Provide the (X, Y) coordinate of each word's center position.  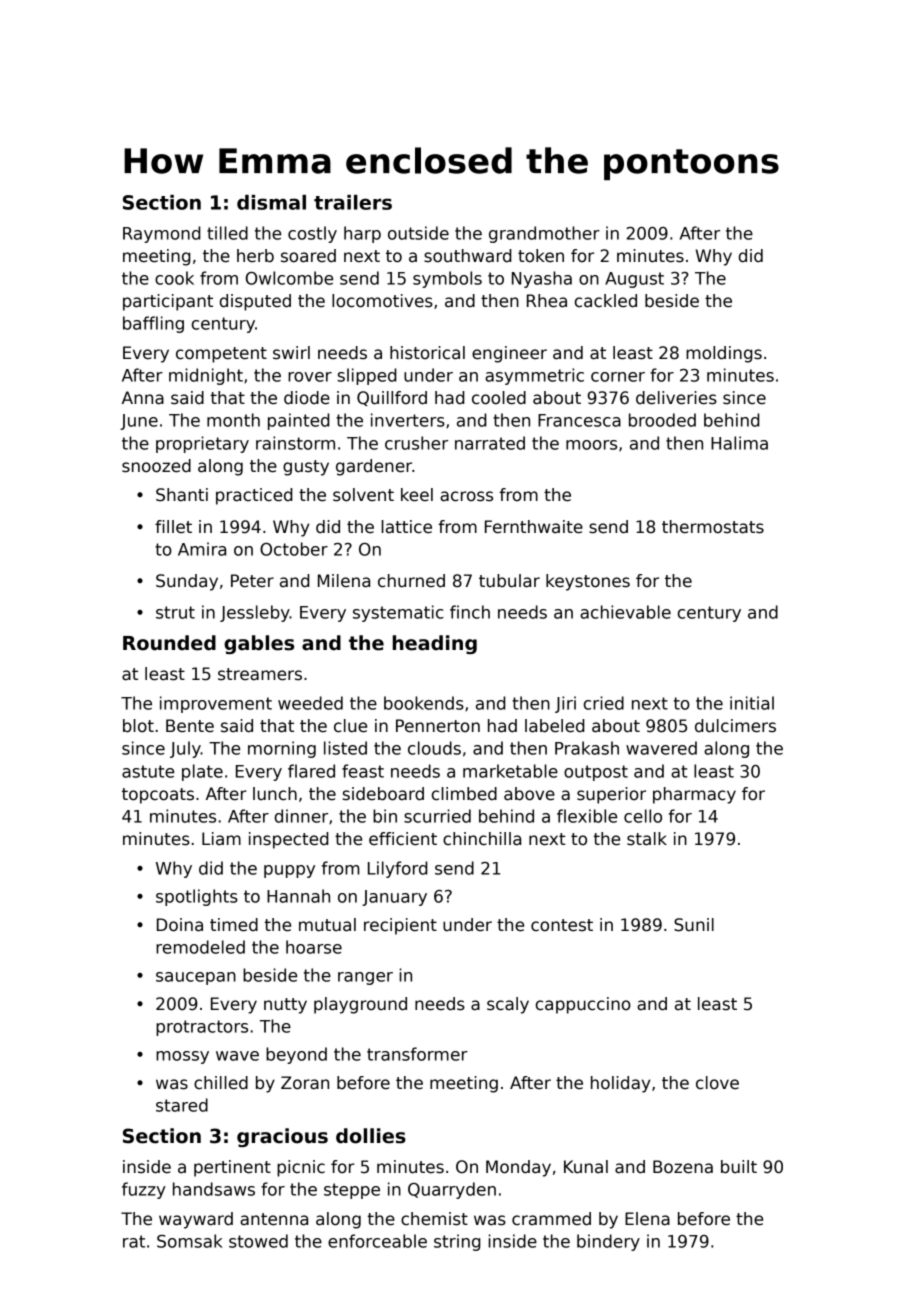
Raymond (161, 234)
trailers (353, 202)
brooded (662, 420)
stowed (258, 1241)
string (457, 1242)
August (634, 280)
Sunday (187, 582)
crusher (416, 443)
